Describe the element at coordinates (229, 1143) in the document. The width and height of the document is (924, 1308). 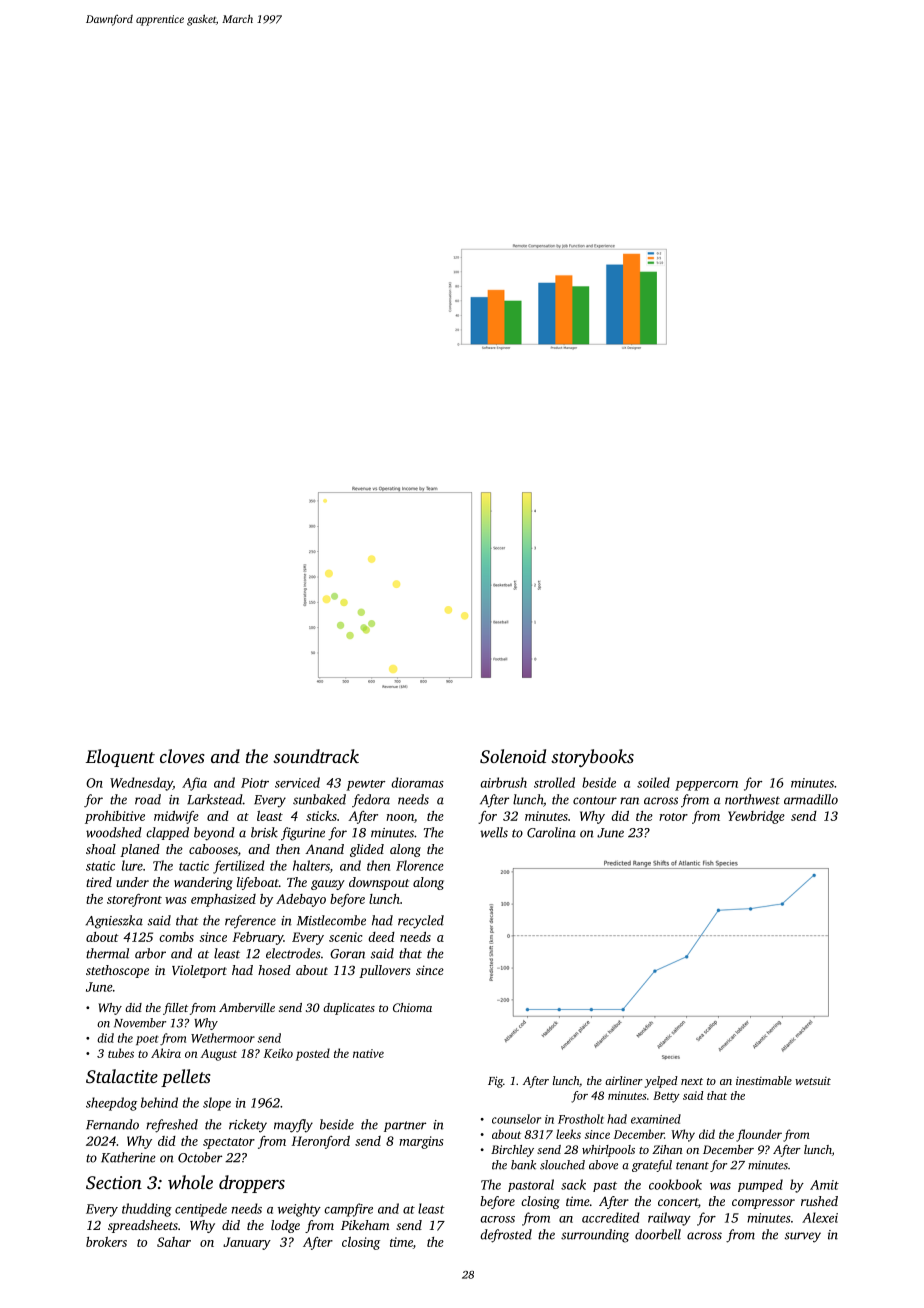
I see `spectator` at that location.
